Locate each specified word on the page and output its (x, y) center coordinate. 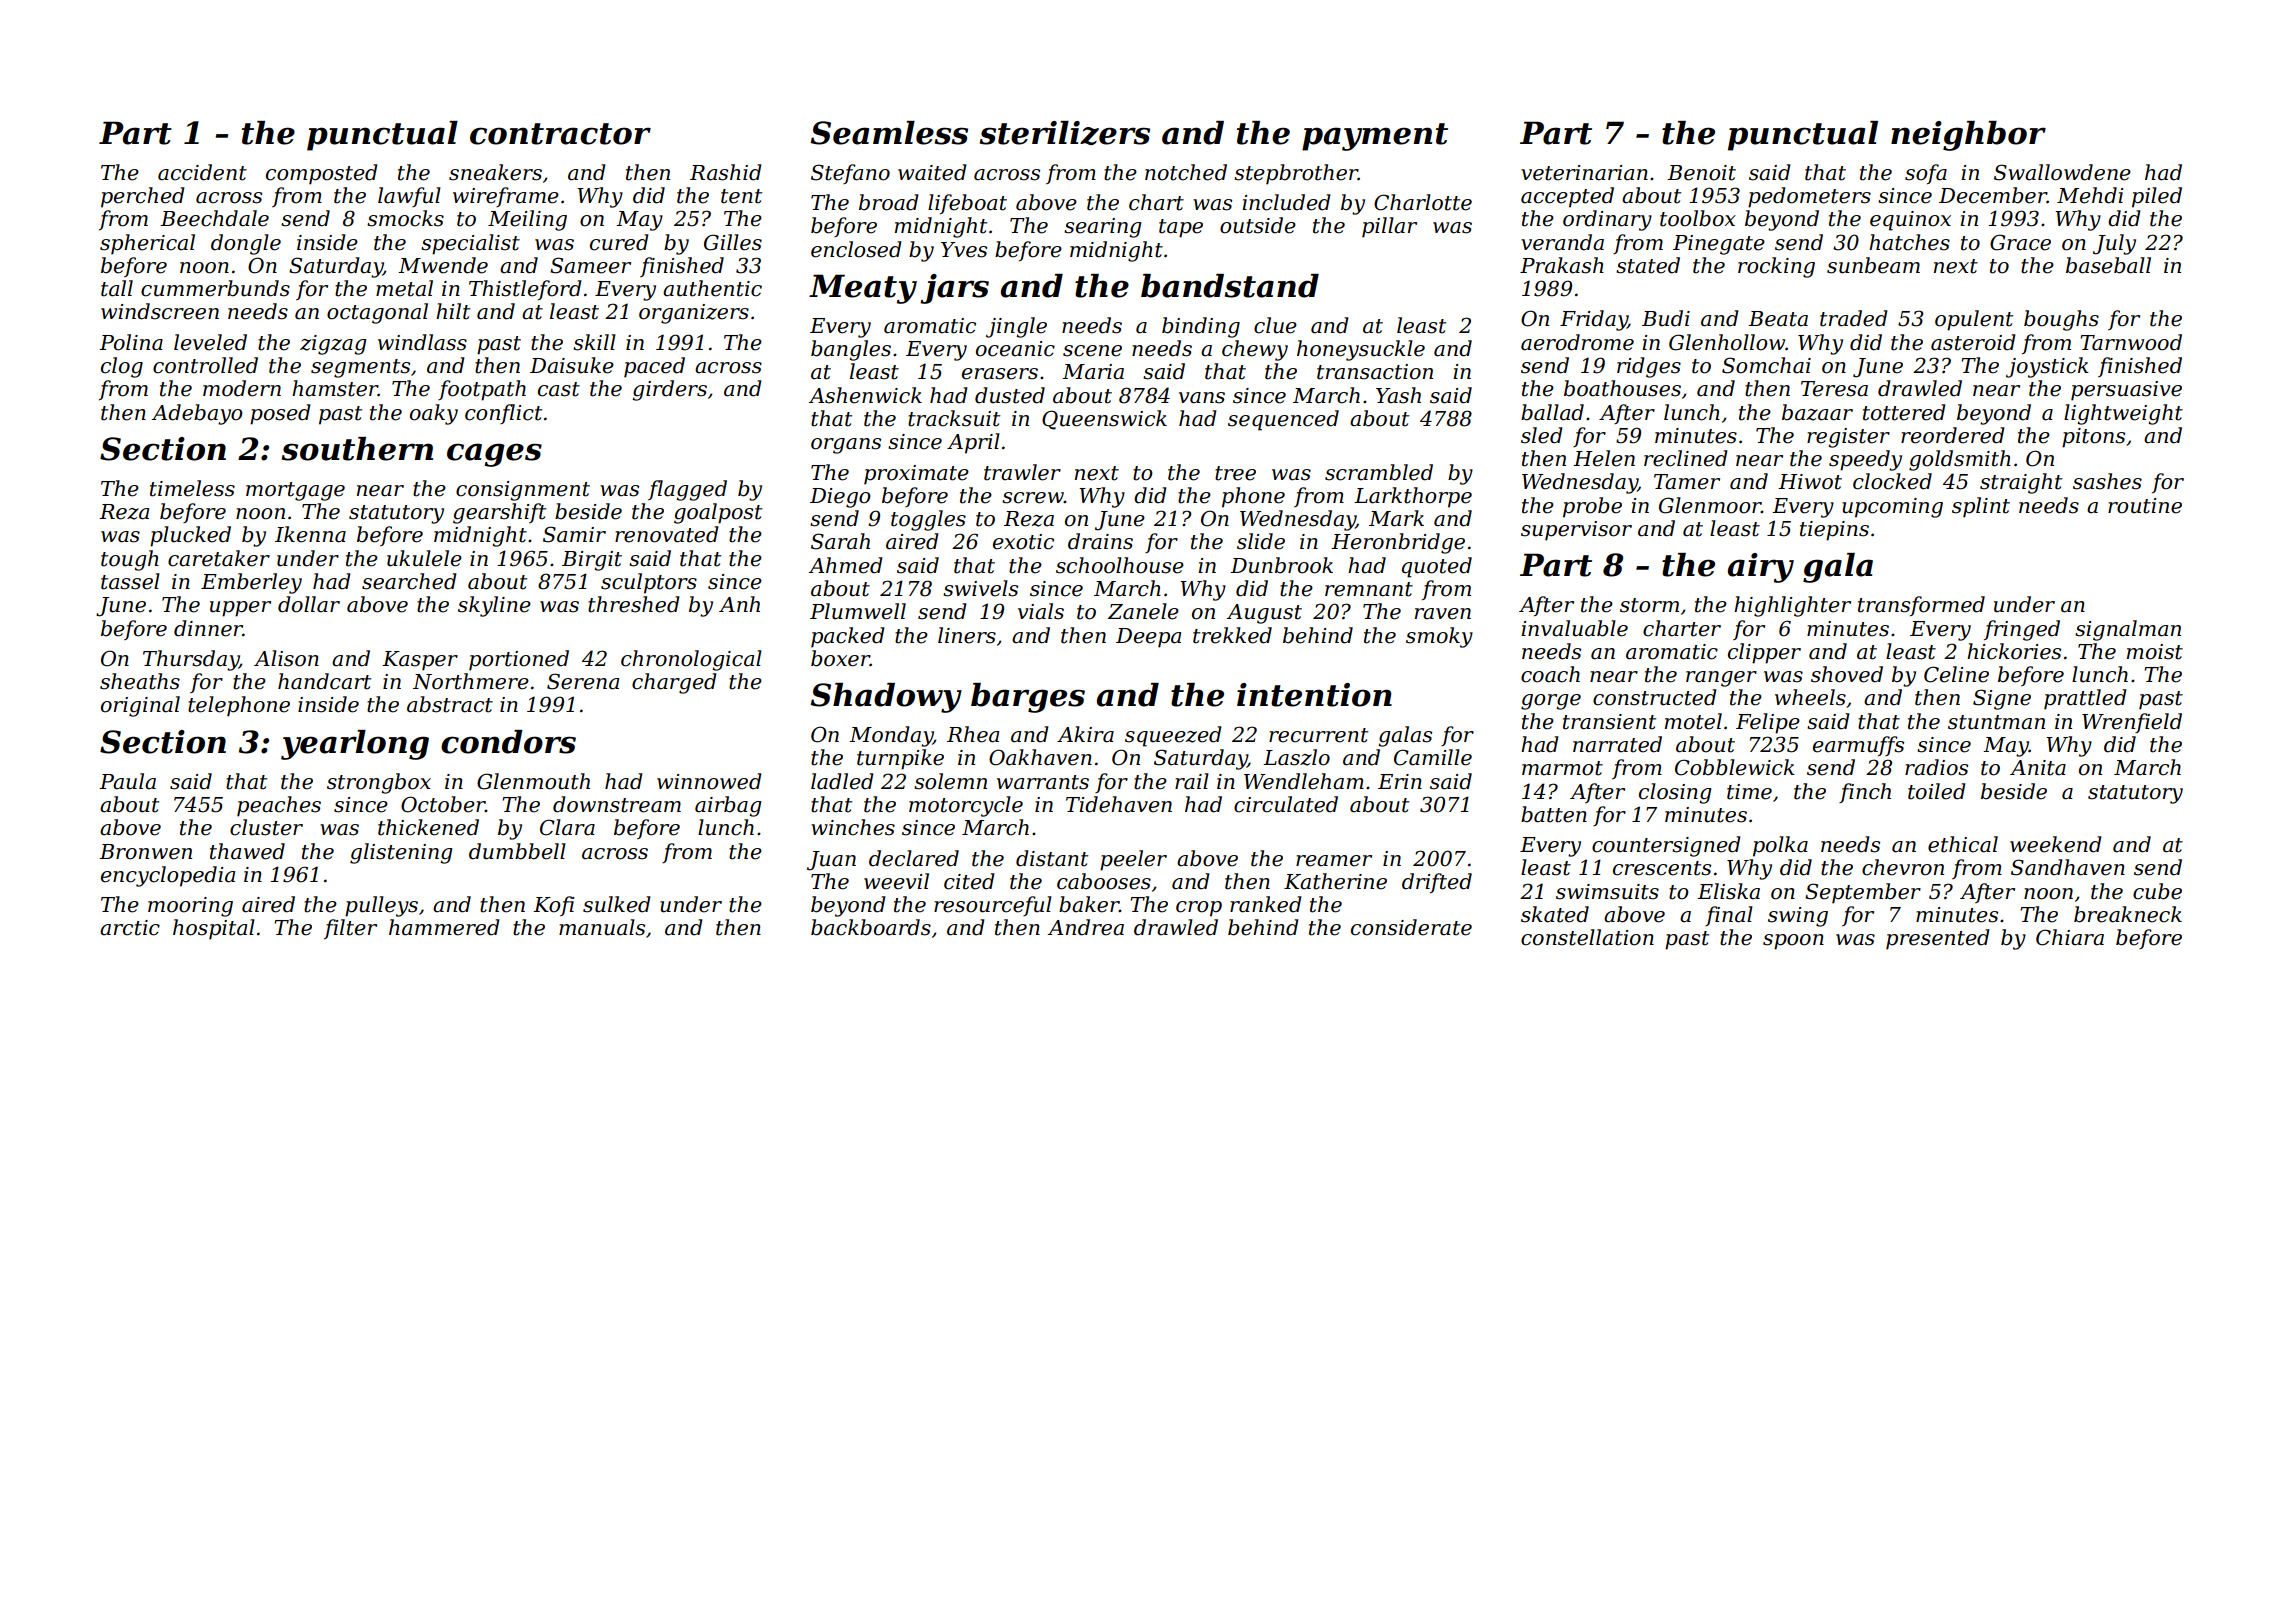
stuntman (1996, 722)
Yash (1398, 395)
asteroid (1973, 342)
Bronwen (145, 852)
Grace (2020, 242)
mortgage (295, 491)
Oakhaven (1040, 757)
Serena (583, 681)
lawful (409, 197)
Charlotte (1423, 202)
